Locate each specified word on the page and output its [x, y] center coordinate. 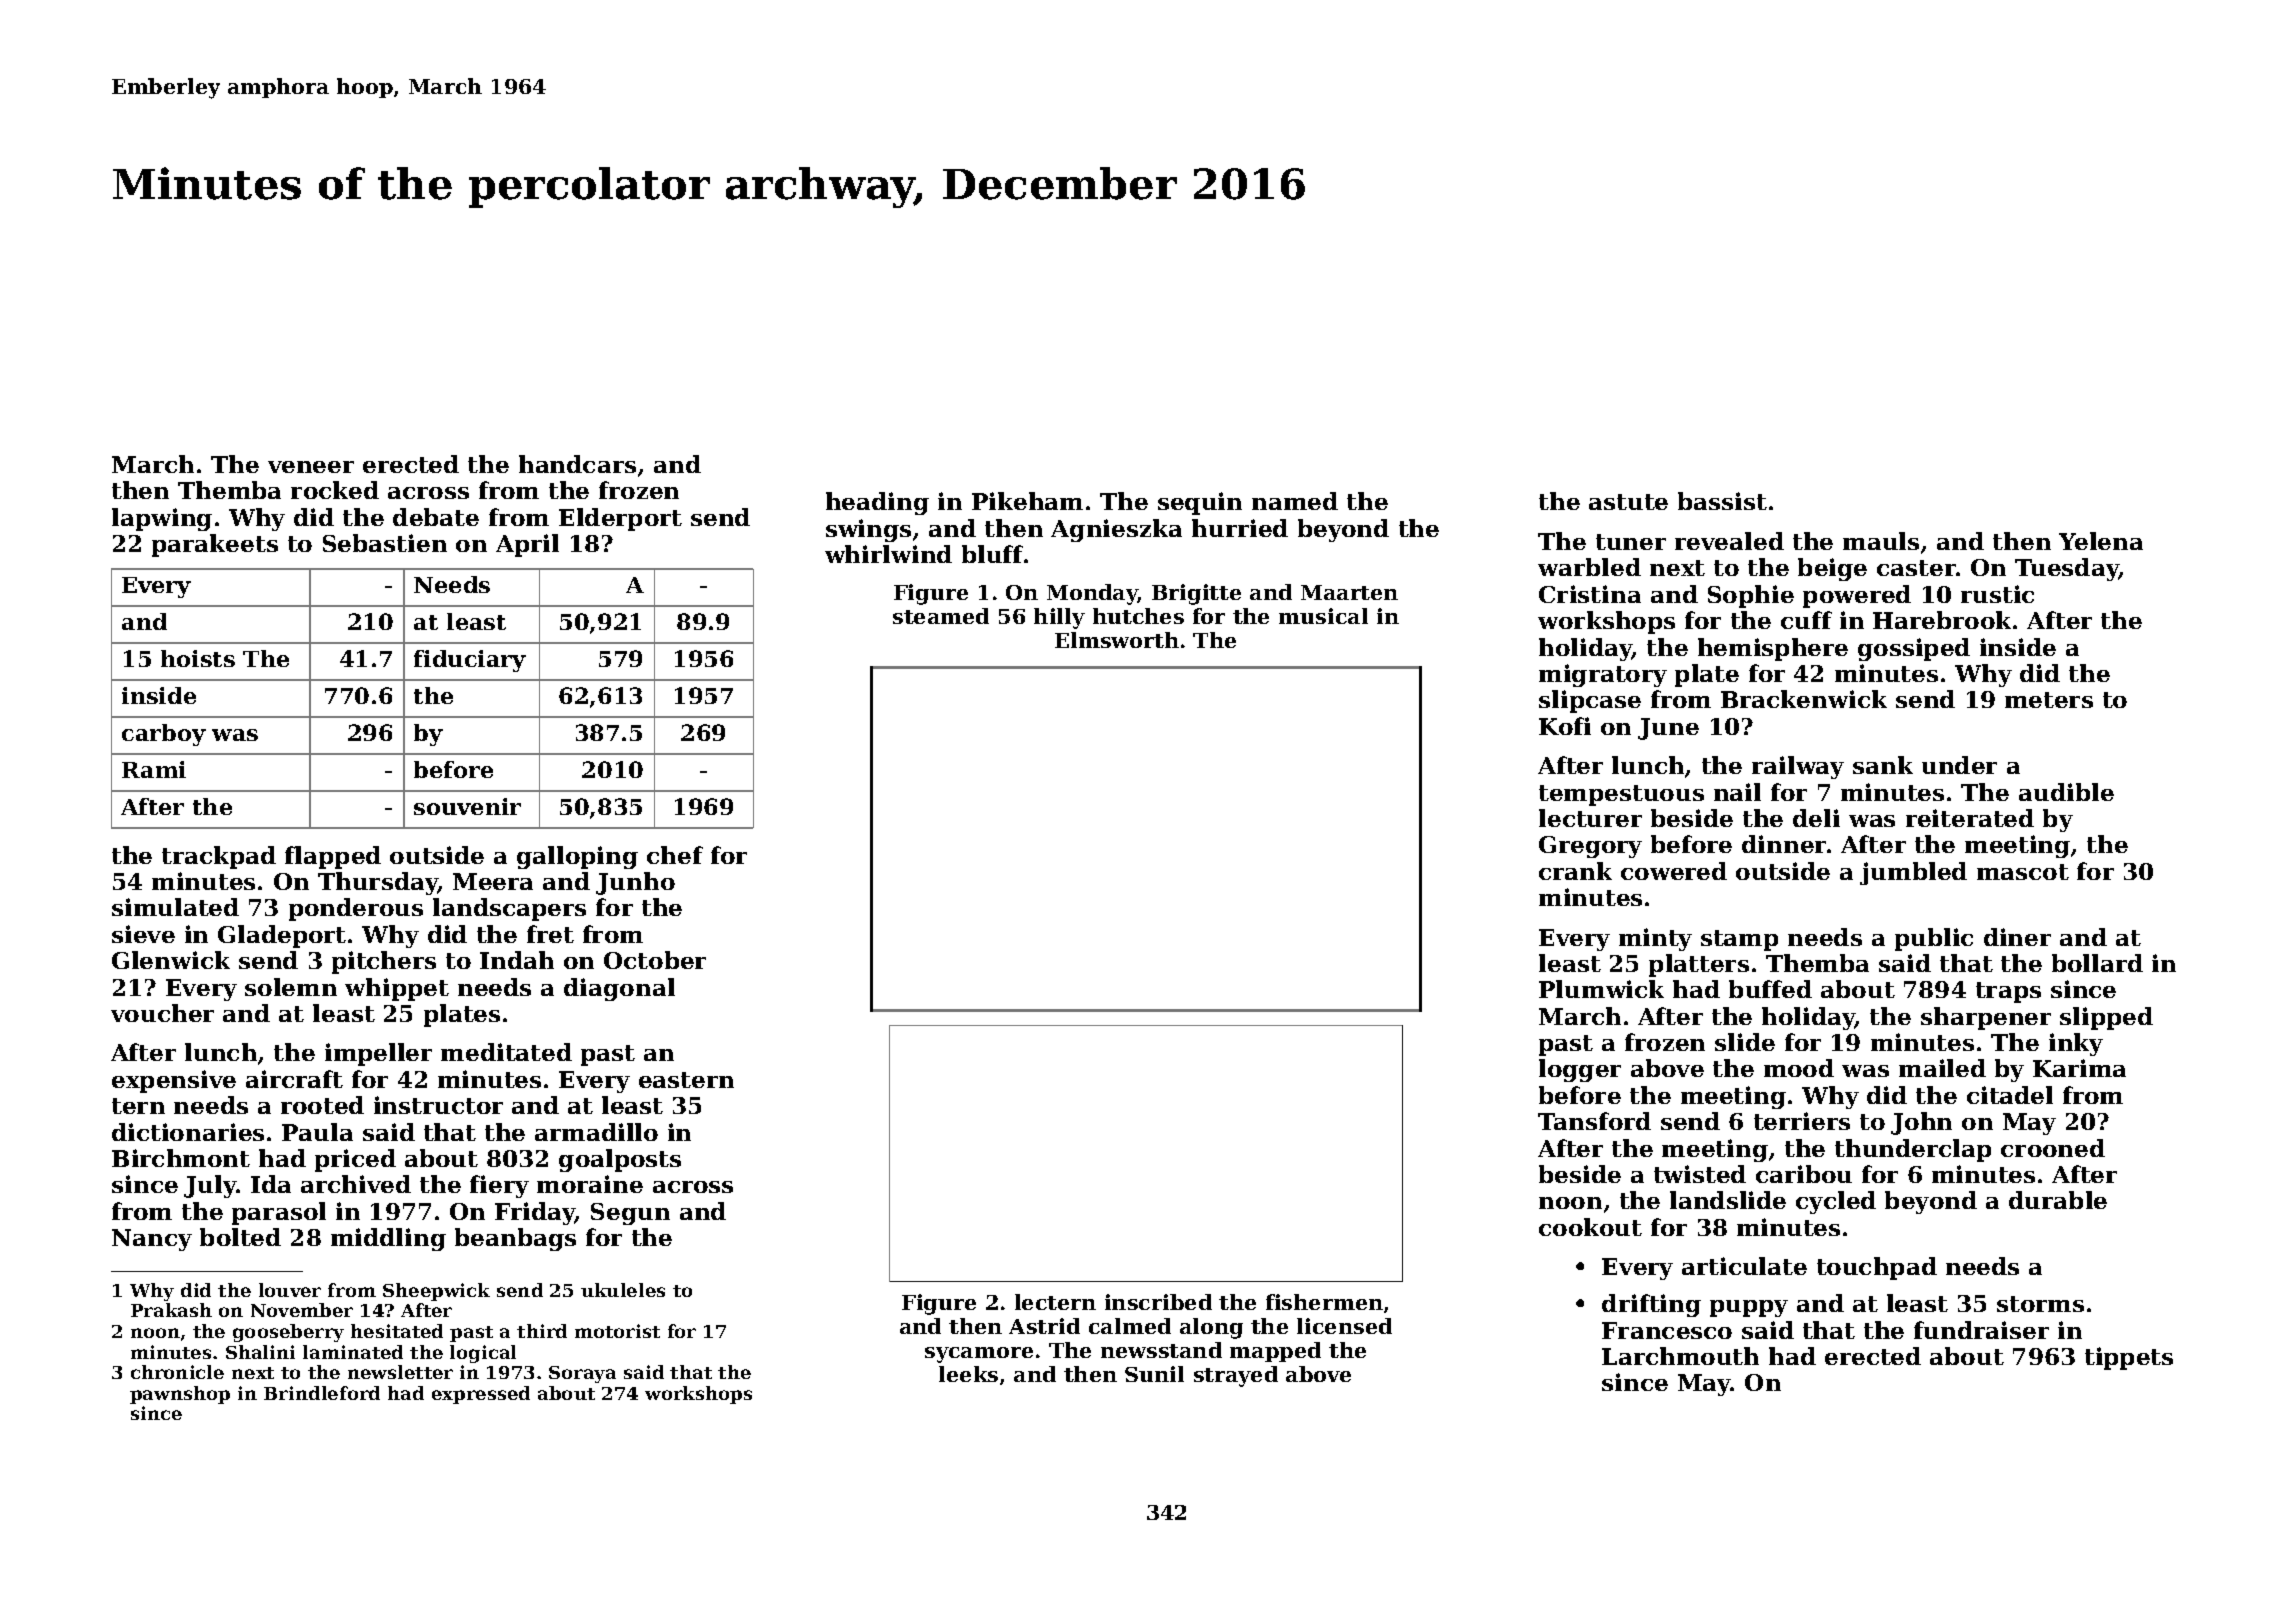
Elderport [620, 519]
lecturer [1590, 818]
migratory [1603, 675]
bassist [1722, 501]
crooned [2053, 1148]
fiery [499, 1186]
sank [1883, 765]
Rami [154, 769]
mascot [2023, 872]
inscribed [1158, 1302]
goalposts [620, 1160]
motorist [617, 1331]
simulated [175, 907]
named [1295, 501]
